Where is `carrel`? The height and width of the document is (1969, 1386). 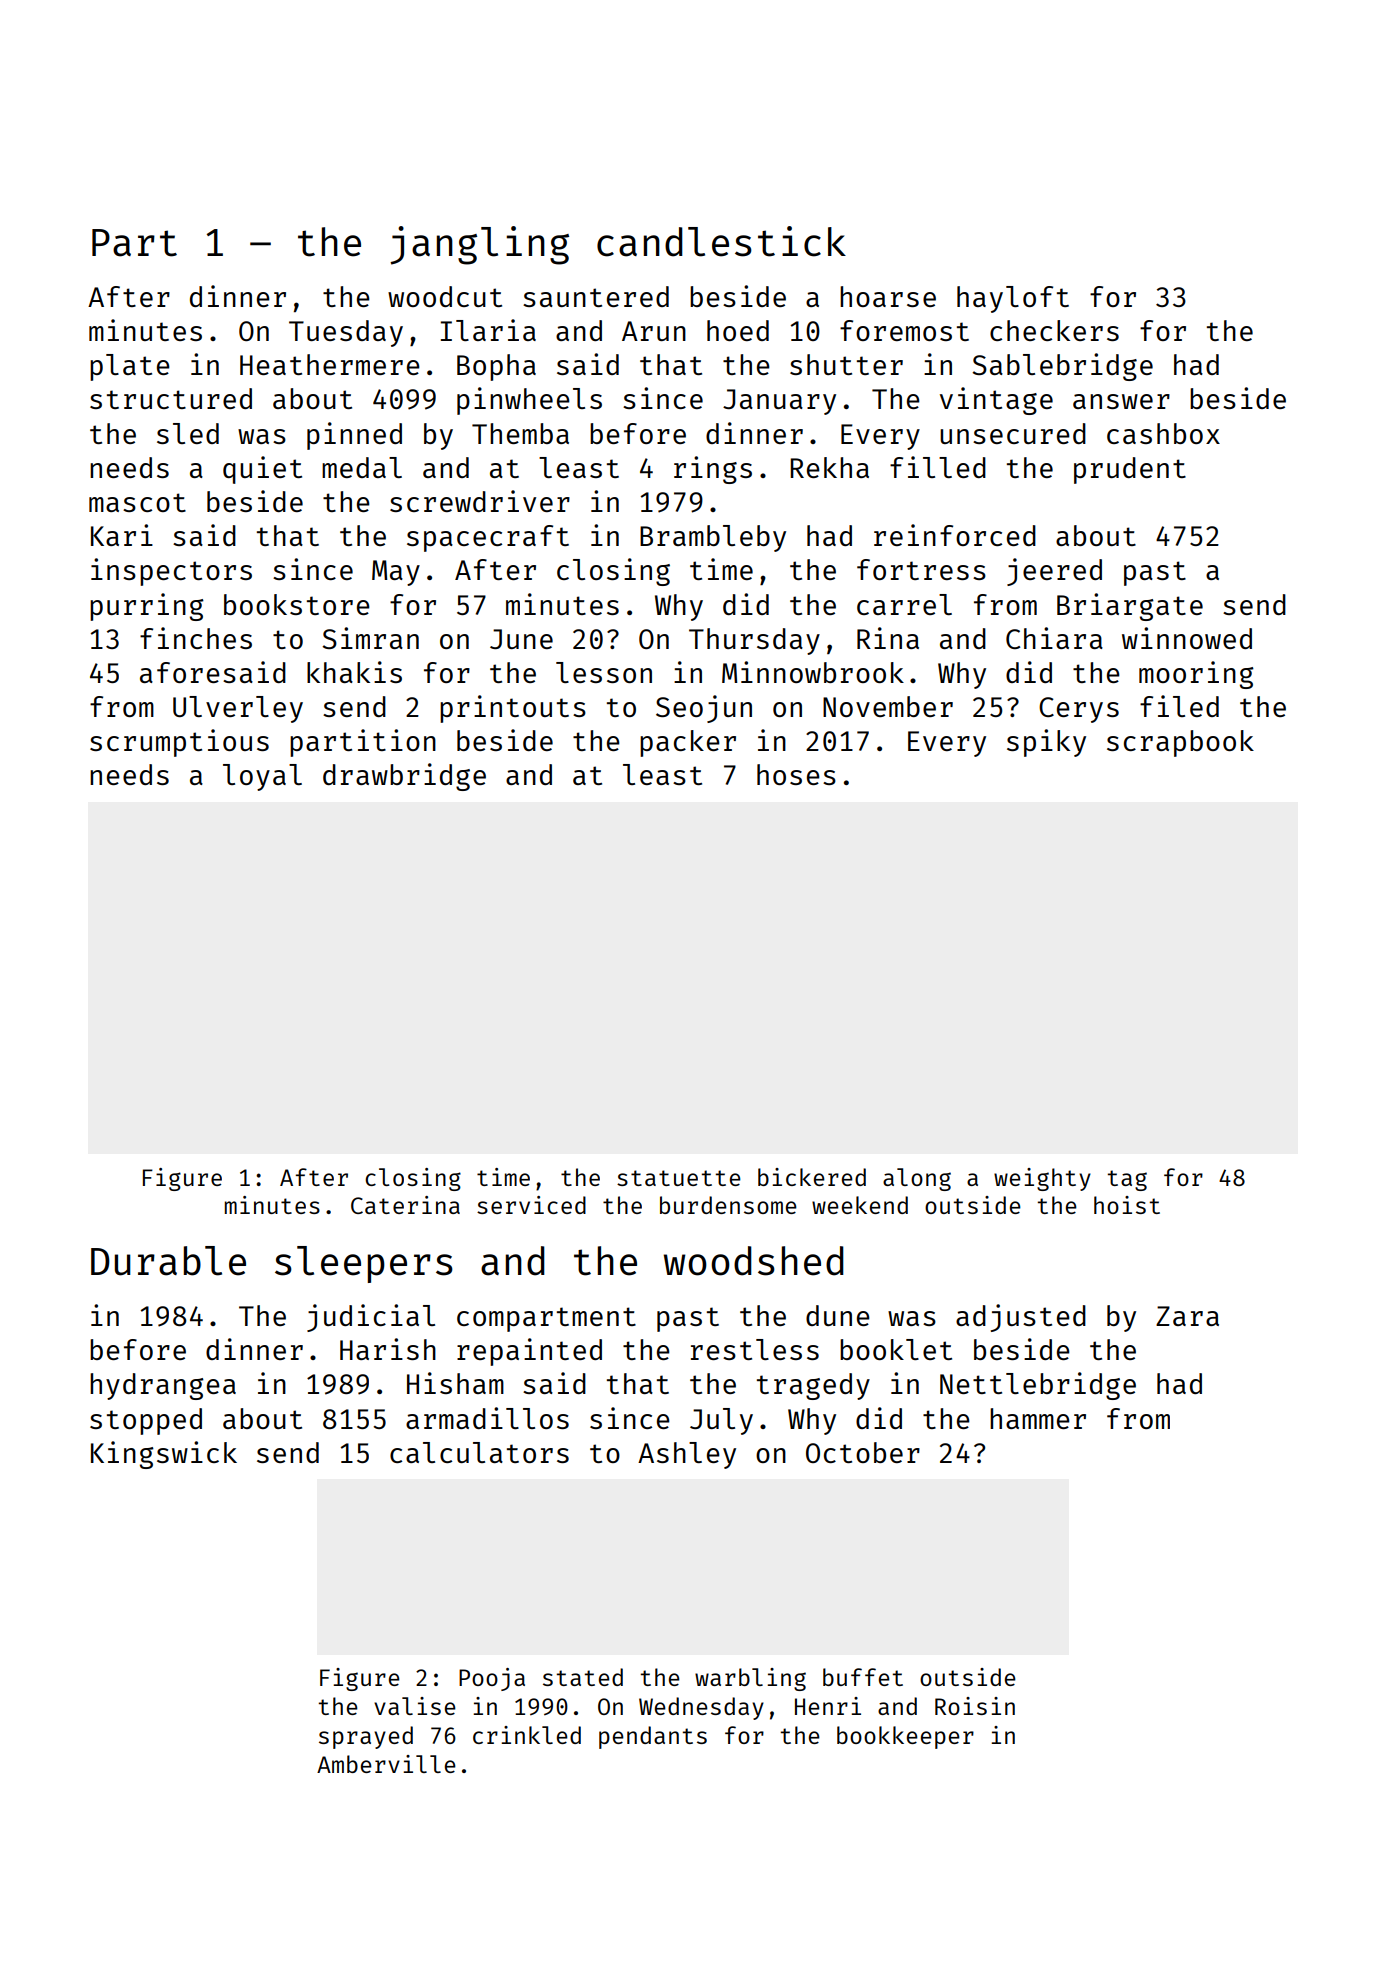
carrel is located at coordinates (904, 604).
